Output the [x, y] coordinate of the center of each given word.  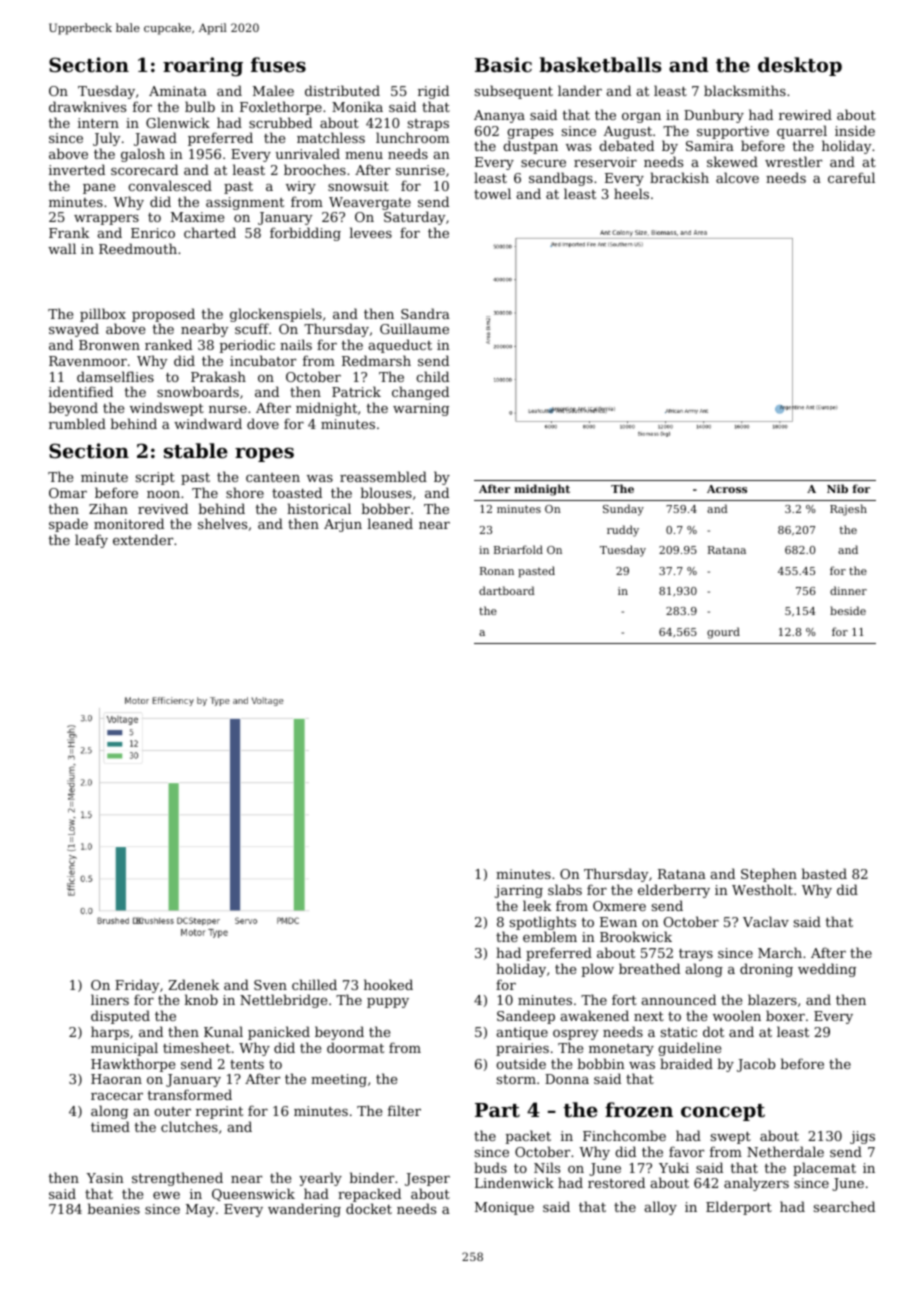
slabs [565, 889]
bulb [200, 106]
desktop [800, 66]
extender [143, 539]
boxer [785, 1015]
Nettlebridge [283, 1001]
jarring [518, 891]
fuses [278, 65]
